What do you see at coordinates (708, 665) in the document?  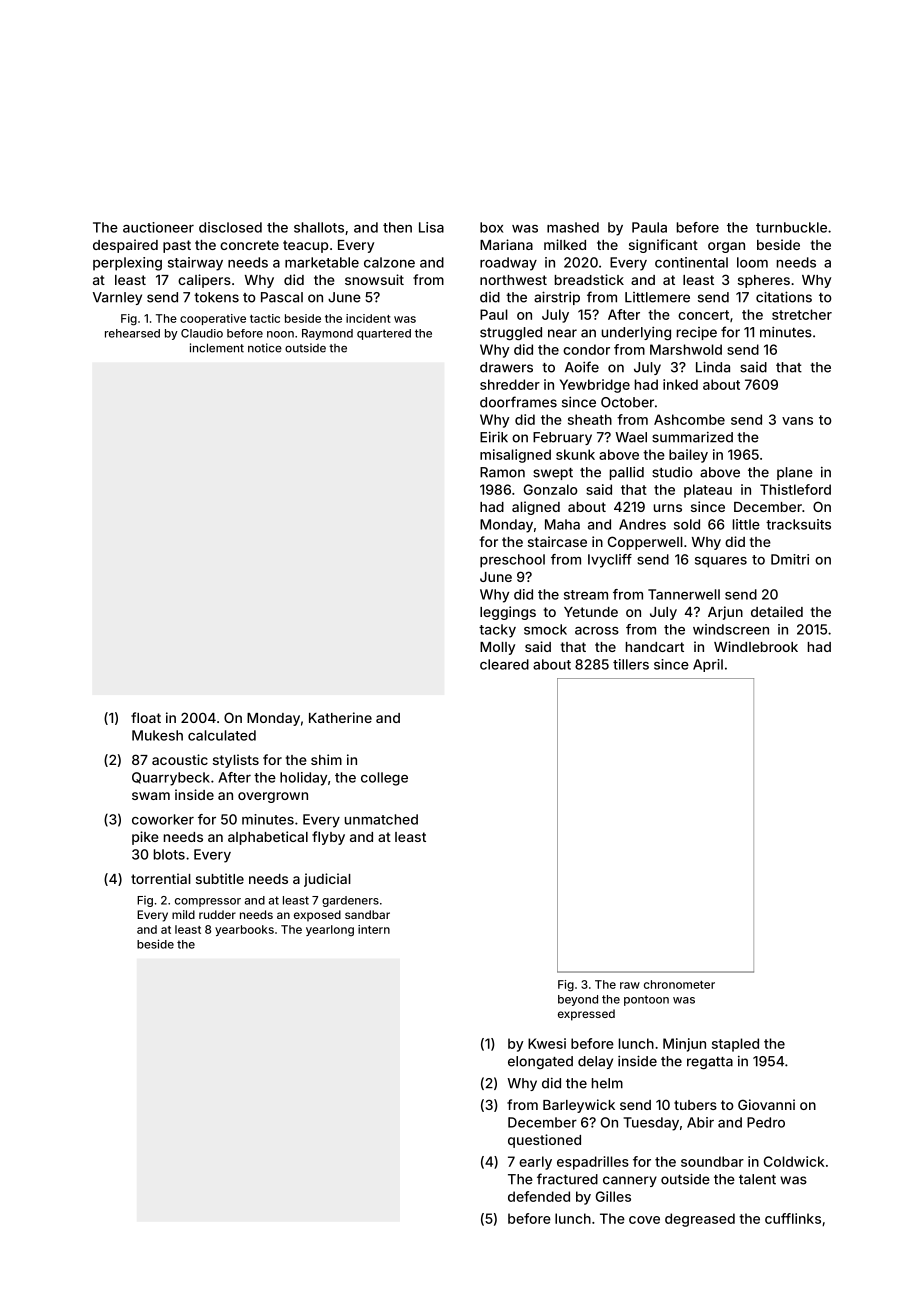 I see `April` at bounding box center [708, 665].
